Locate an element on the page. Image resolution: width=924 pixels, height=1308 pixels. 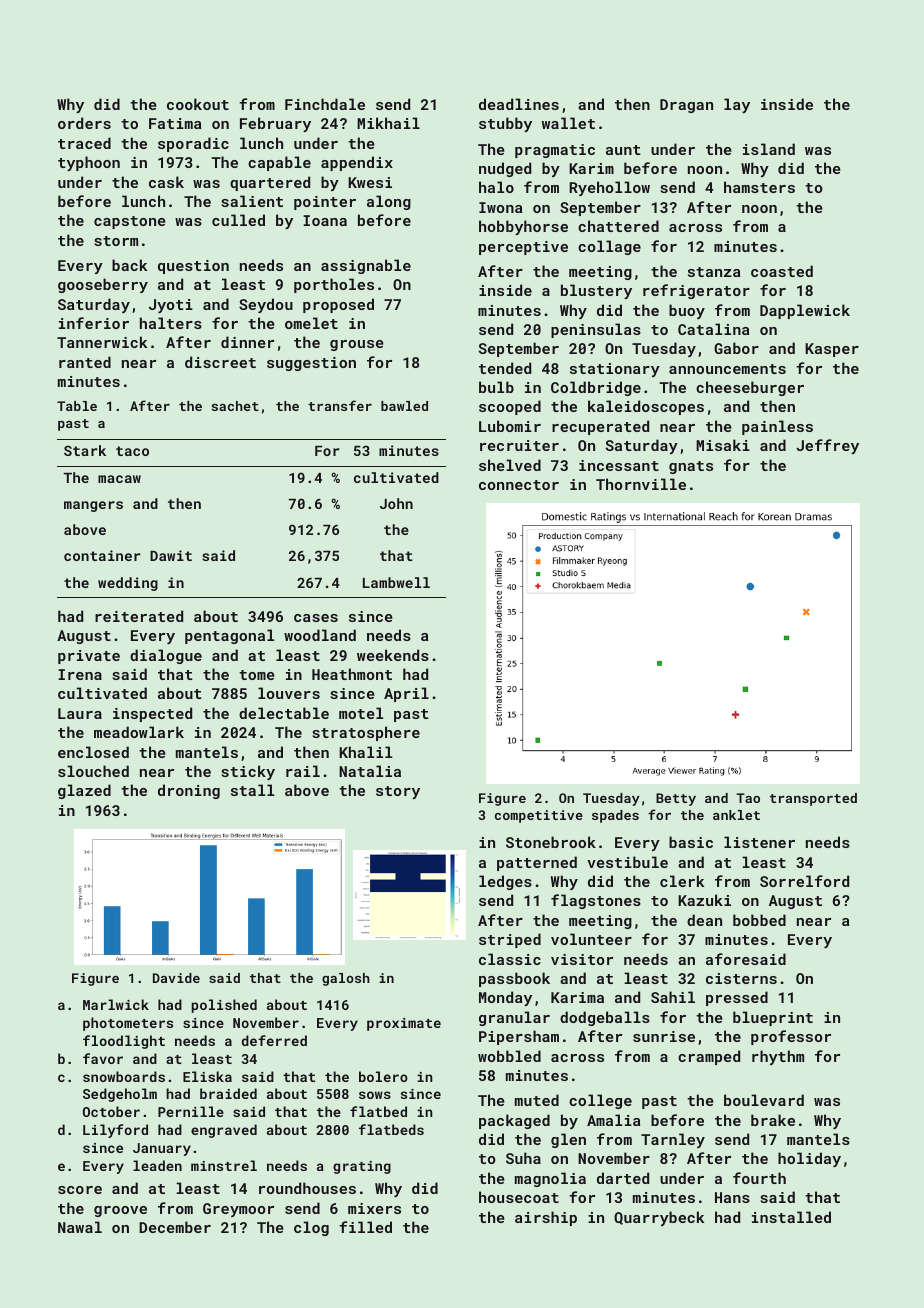
clog is located at coordinates (311, 1228).
